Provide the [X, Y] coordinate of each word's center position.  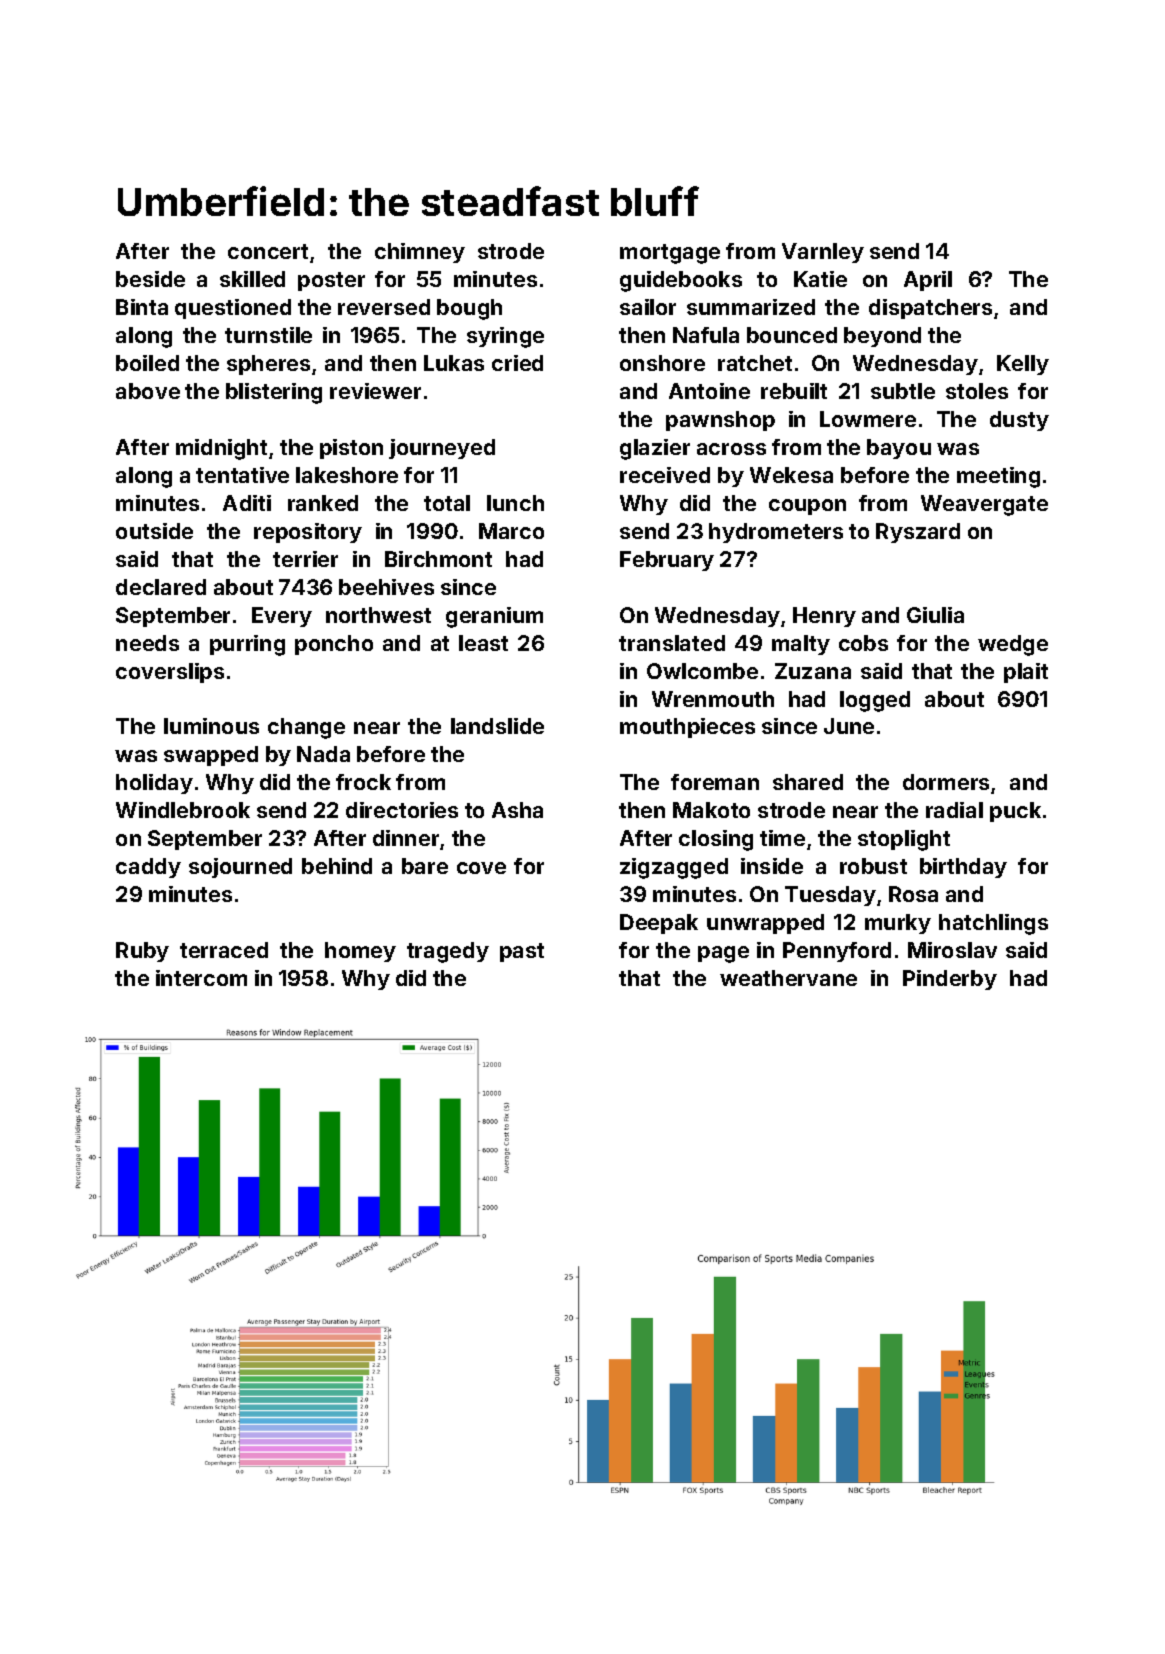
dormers [946, 782]
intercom [201, 978]
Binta [142, 307]
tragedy [448, 952]
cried [517, 363]
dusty [1019, 421]
